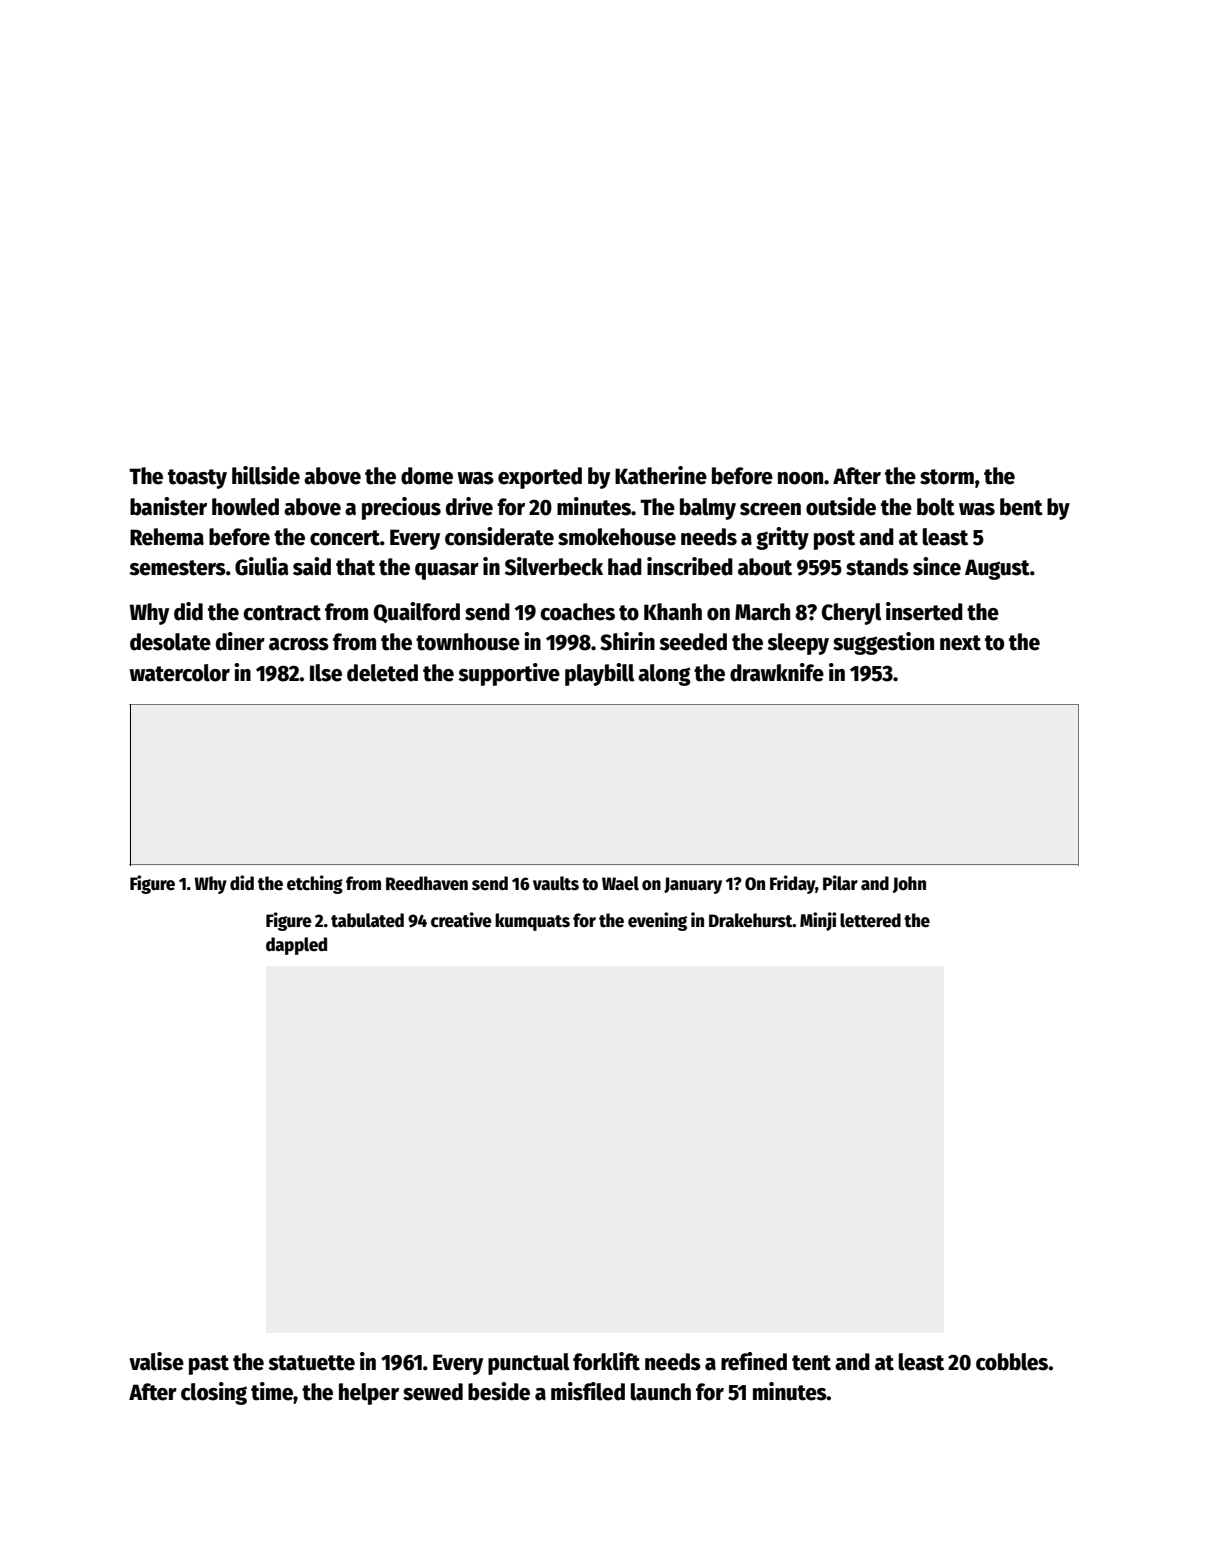  I want to click on Drakehurst, so click(751, 920).
